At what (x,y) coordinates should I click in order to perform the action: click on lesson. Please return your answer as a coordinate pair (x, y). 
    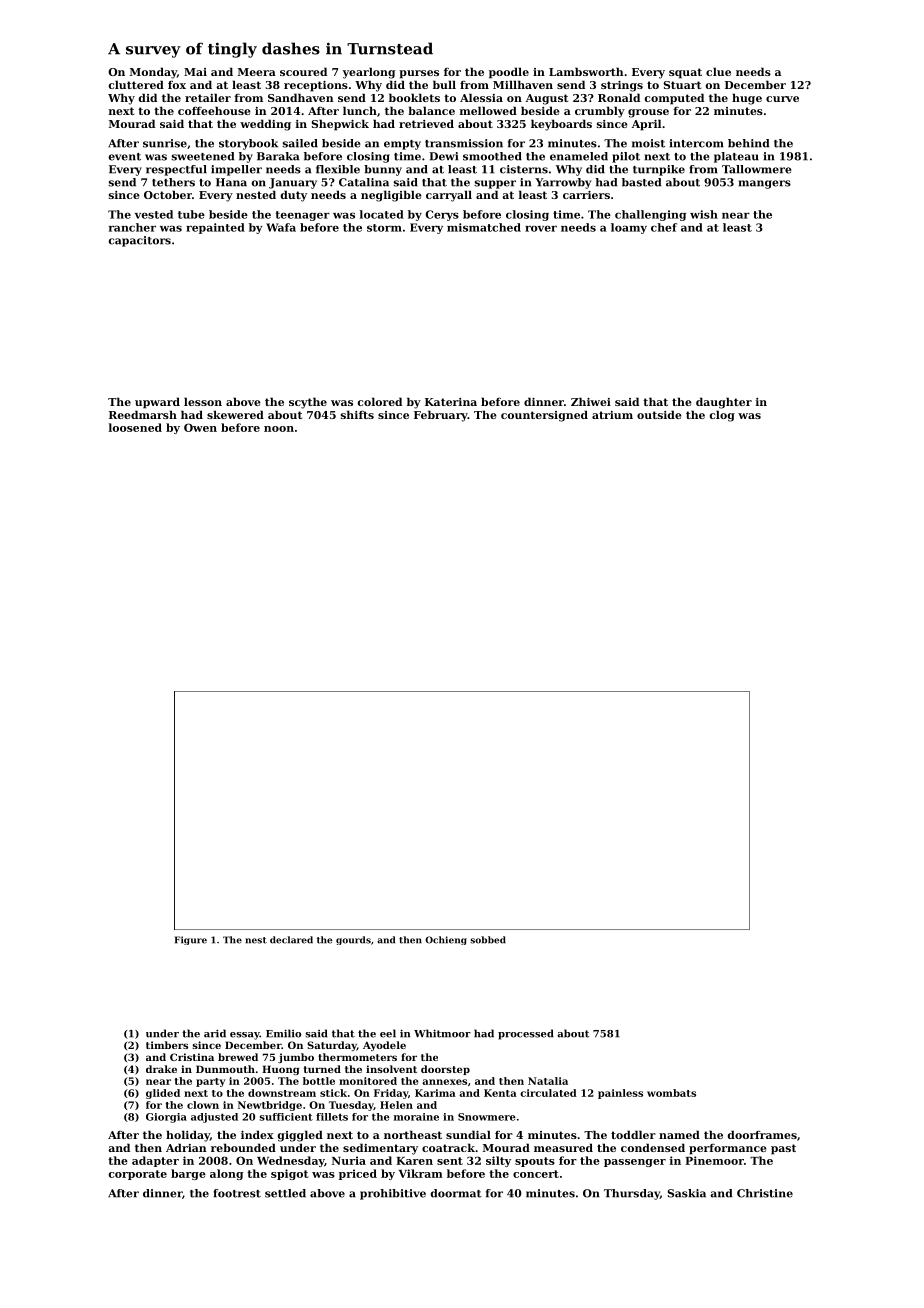
    Looking at the image, I should click on (203, 401).
